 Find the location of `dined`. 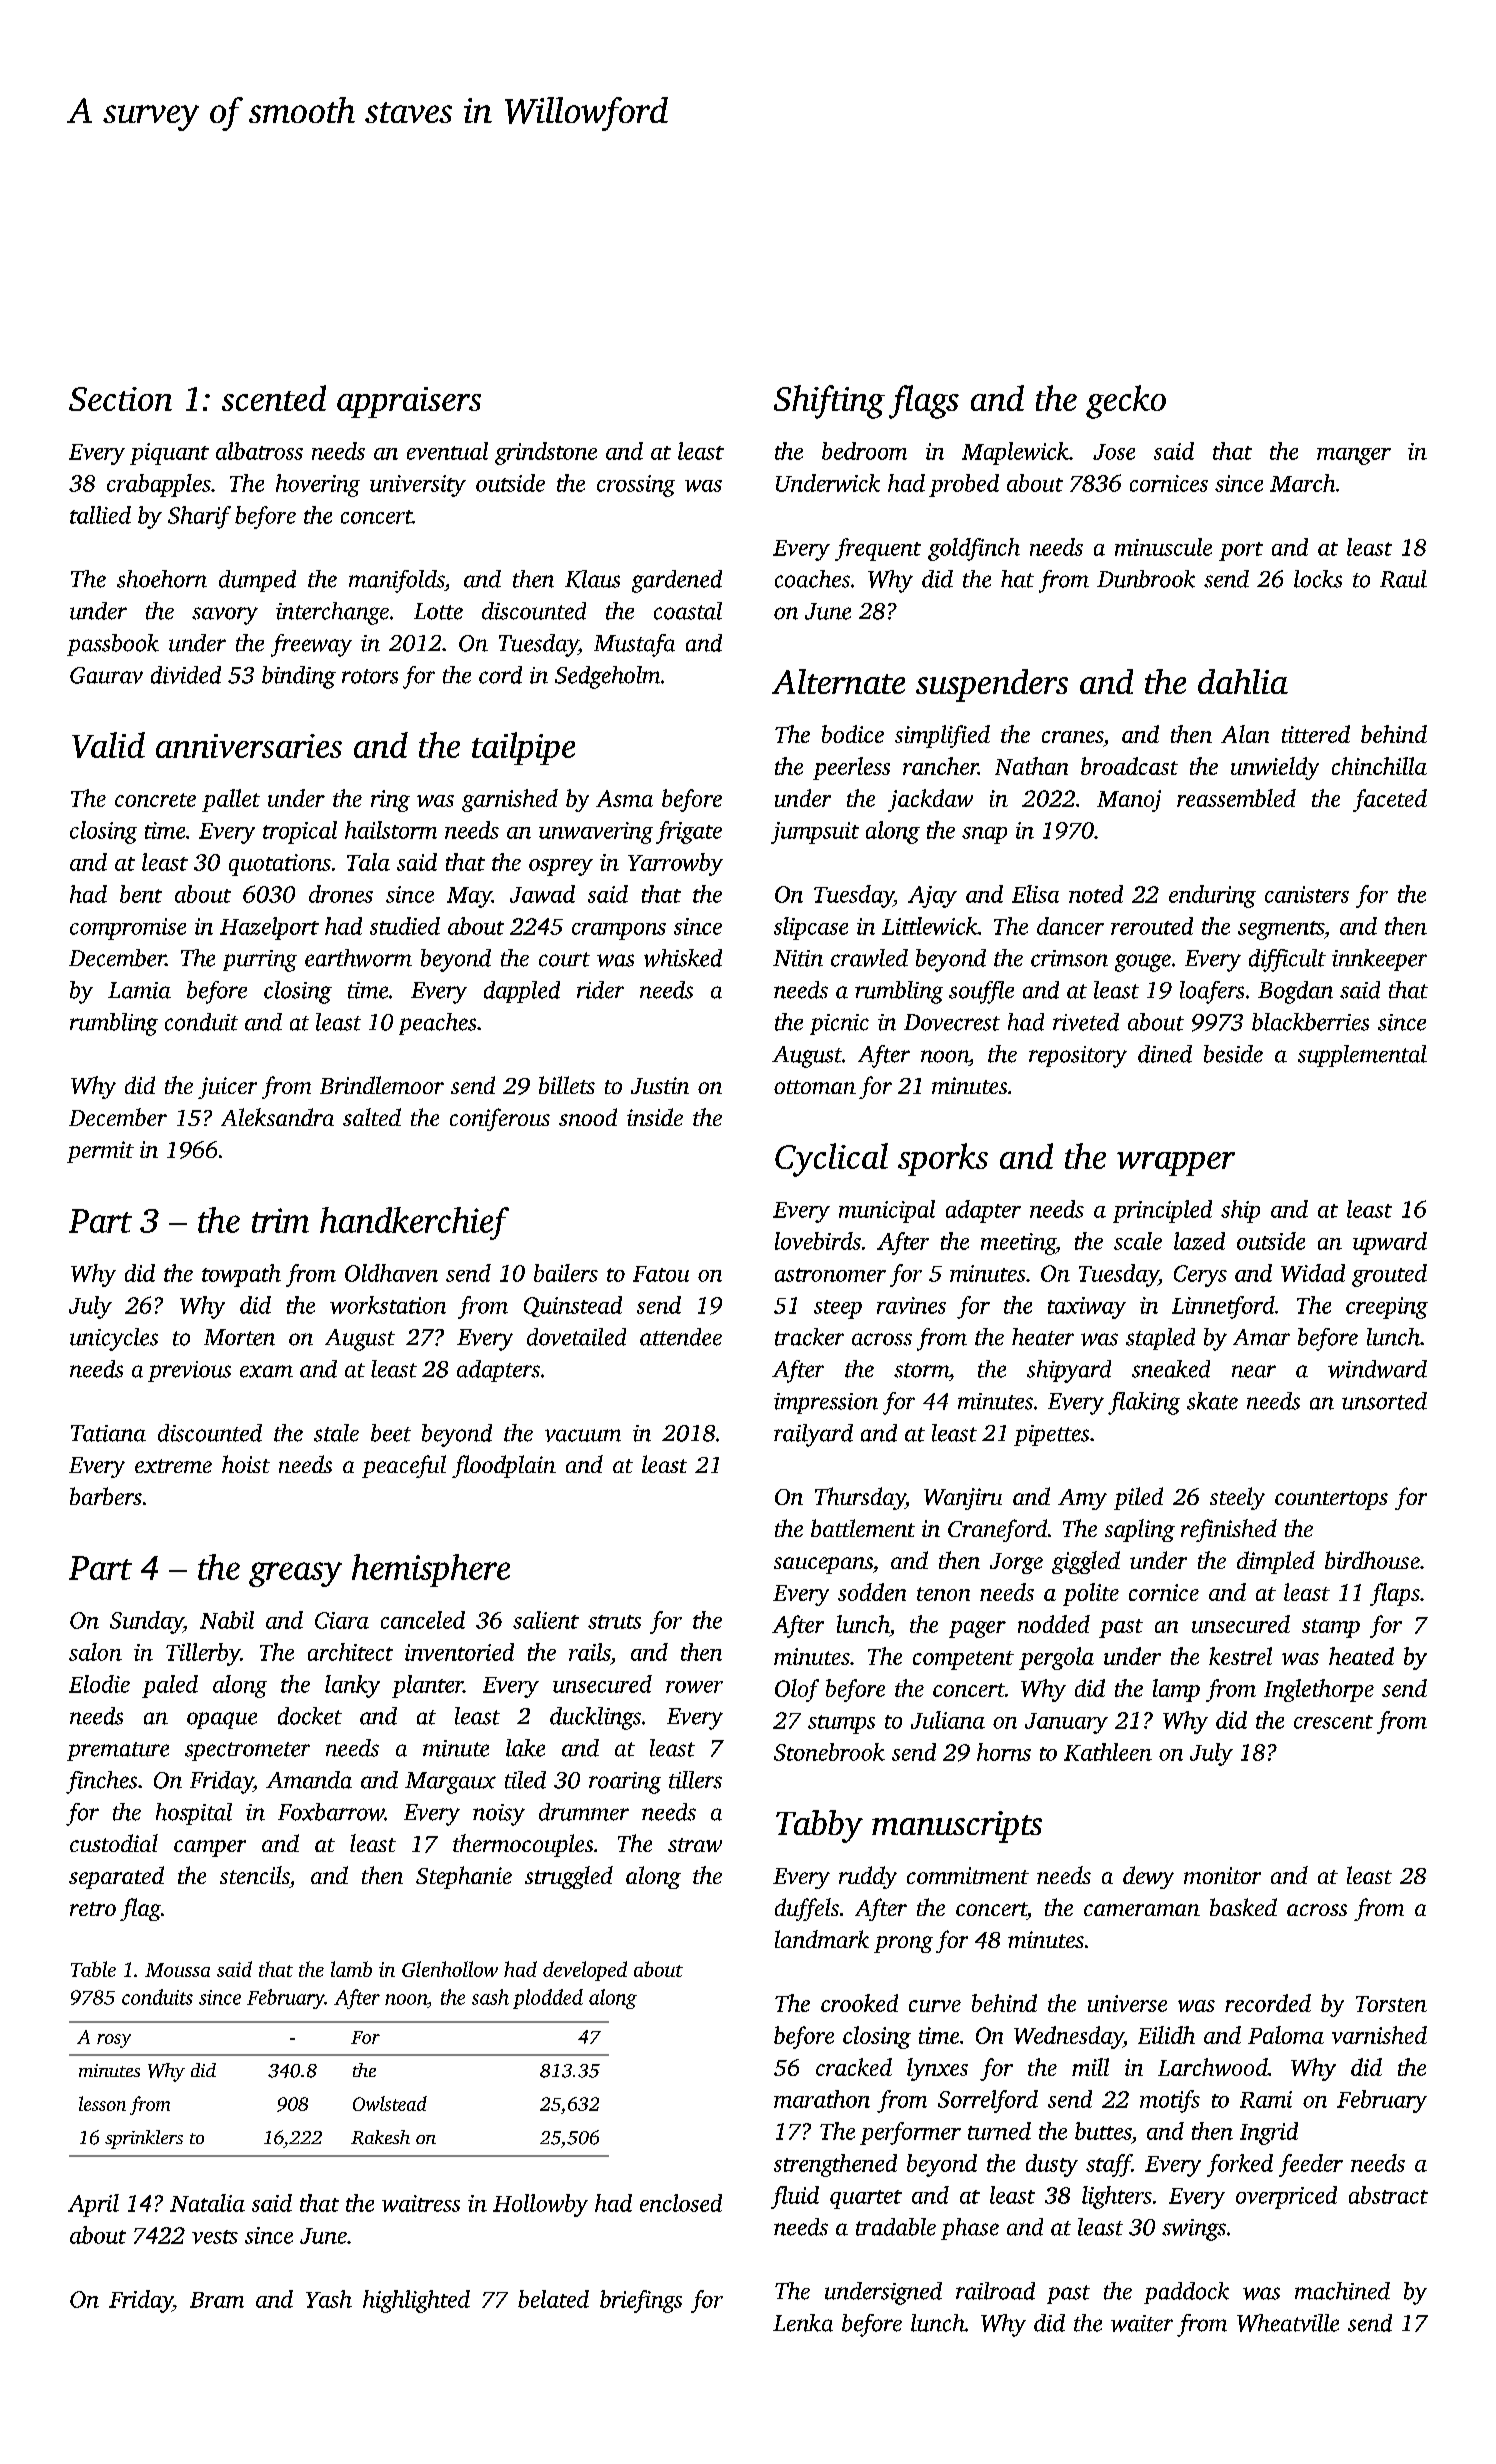

dined is located at coordinates (1165, 1054).
